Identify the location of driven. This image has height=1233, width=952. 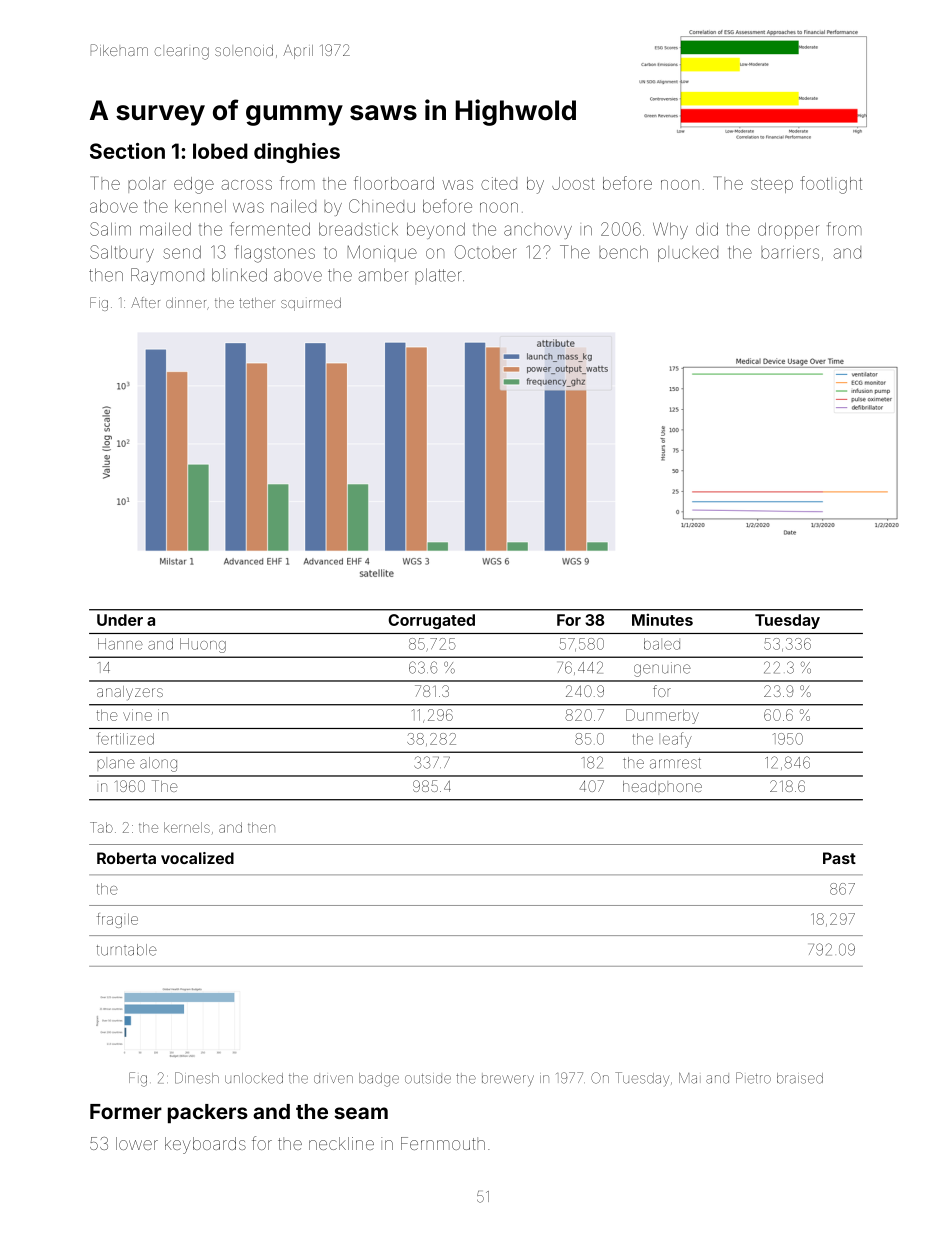
(333, 1079).
